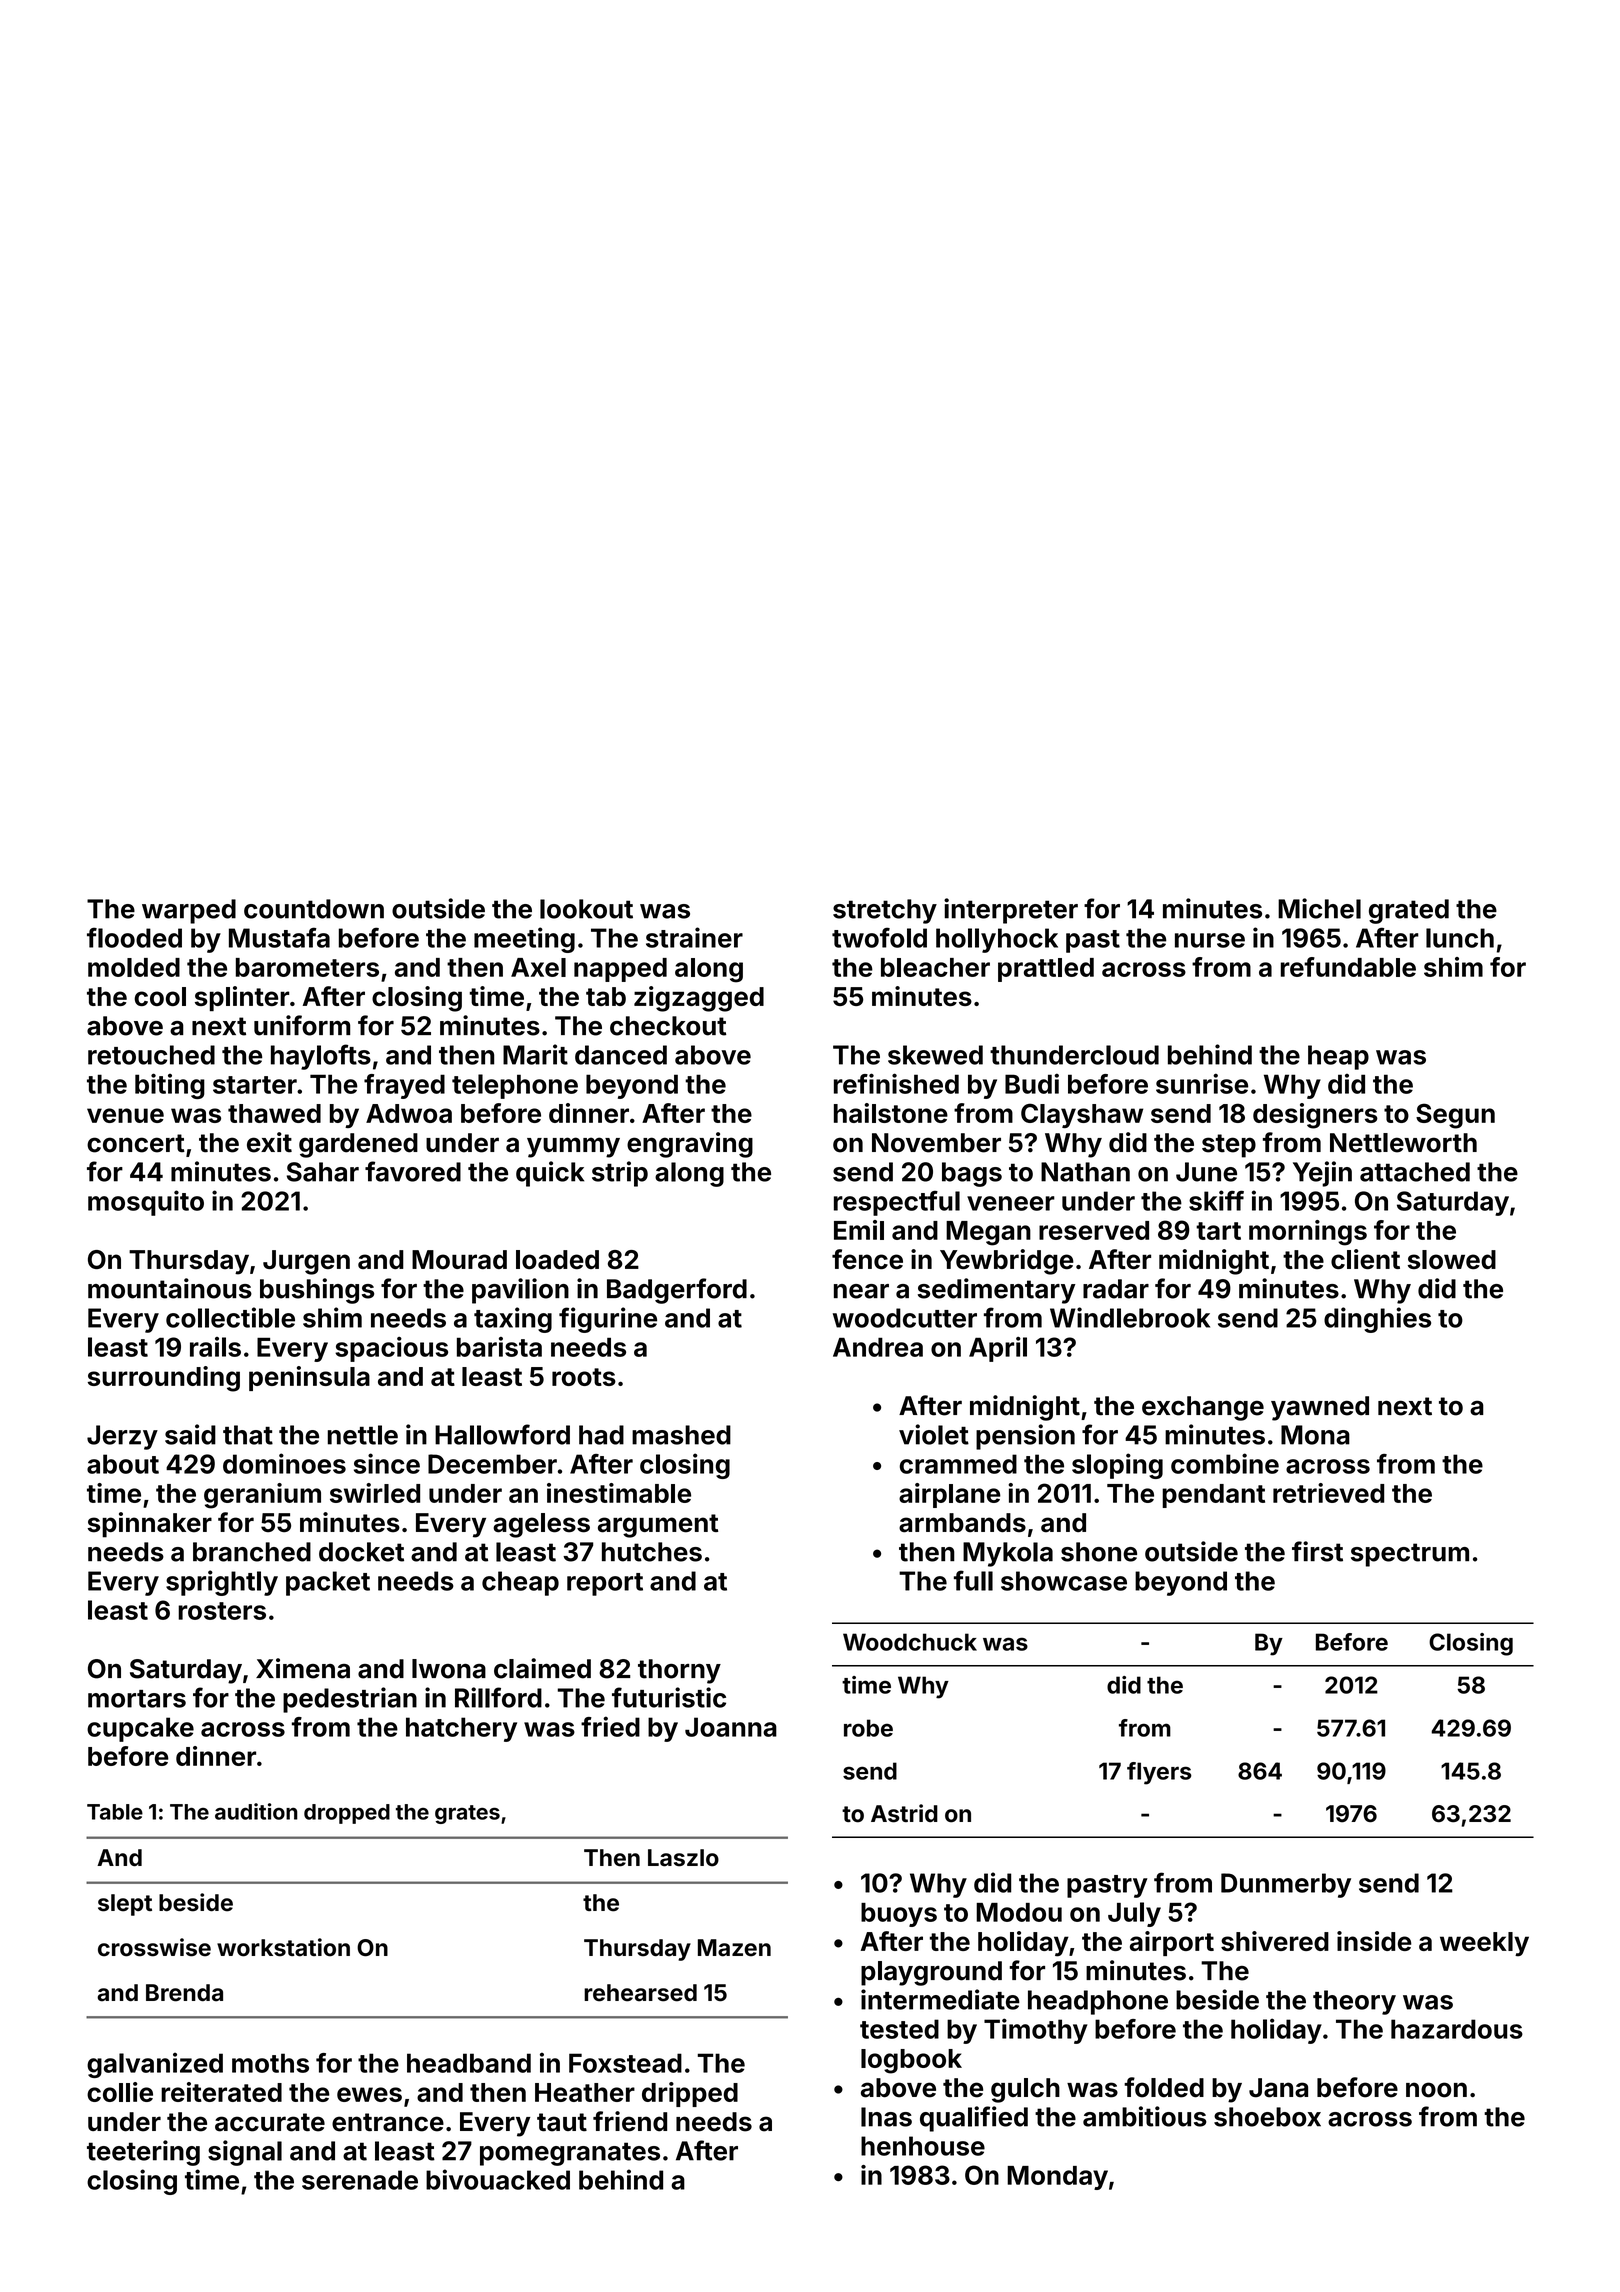 The width and height of the screenshot is (1620, 2292). What do you see at coordinates (1377, 1320) in the screenshot?
I see `dinghies` at bounding box center [1377, 1320].
